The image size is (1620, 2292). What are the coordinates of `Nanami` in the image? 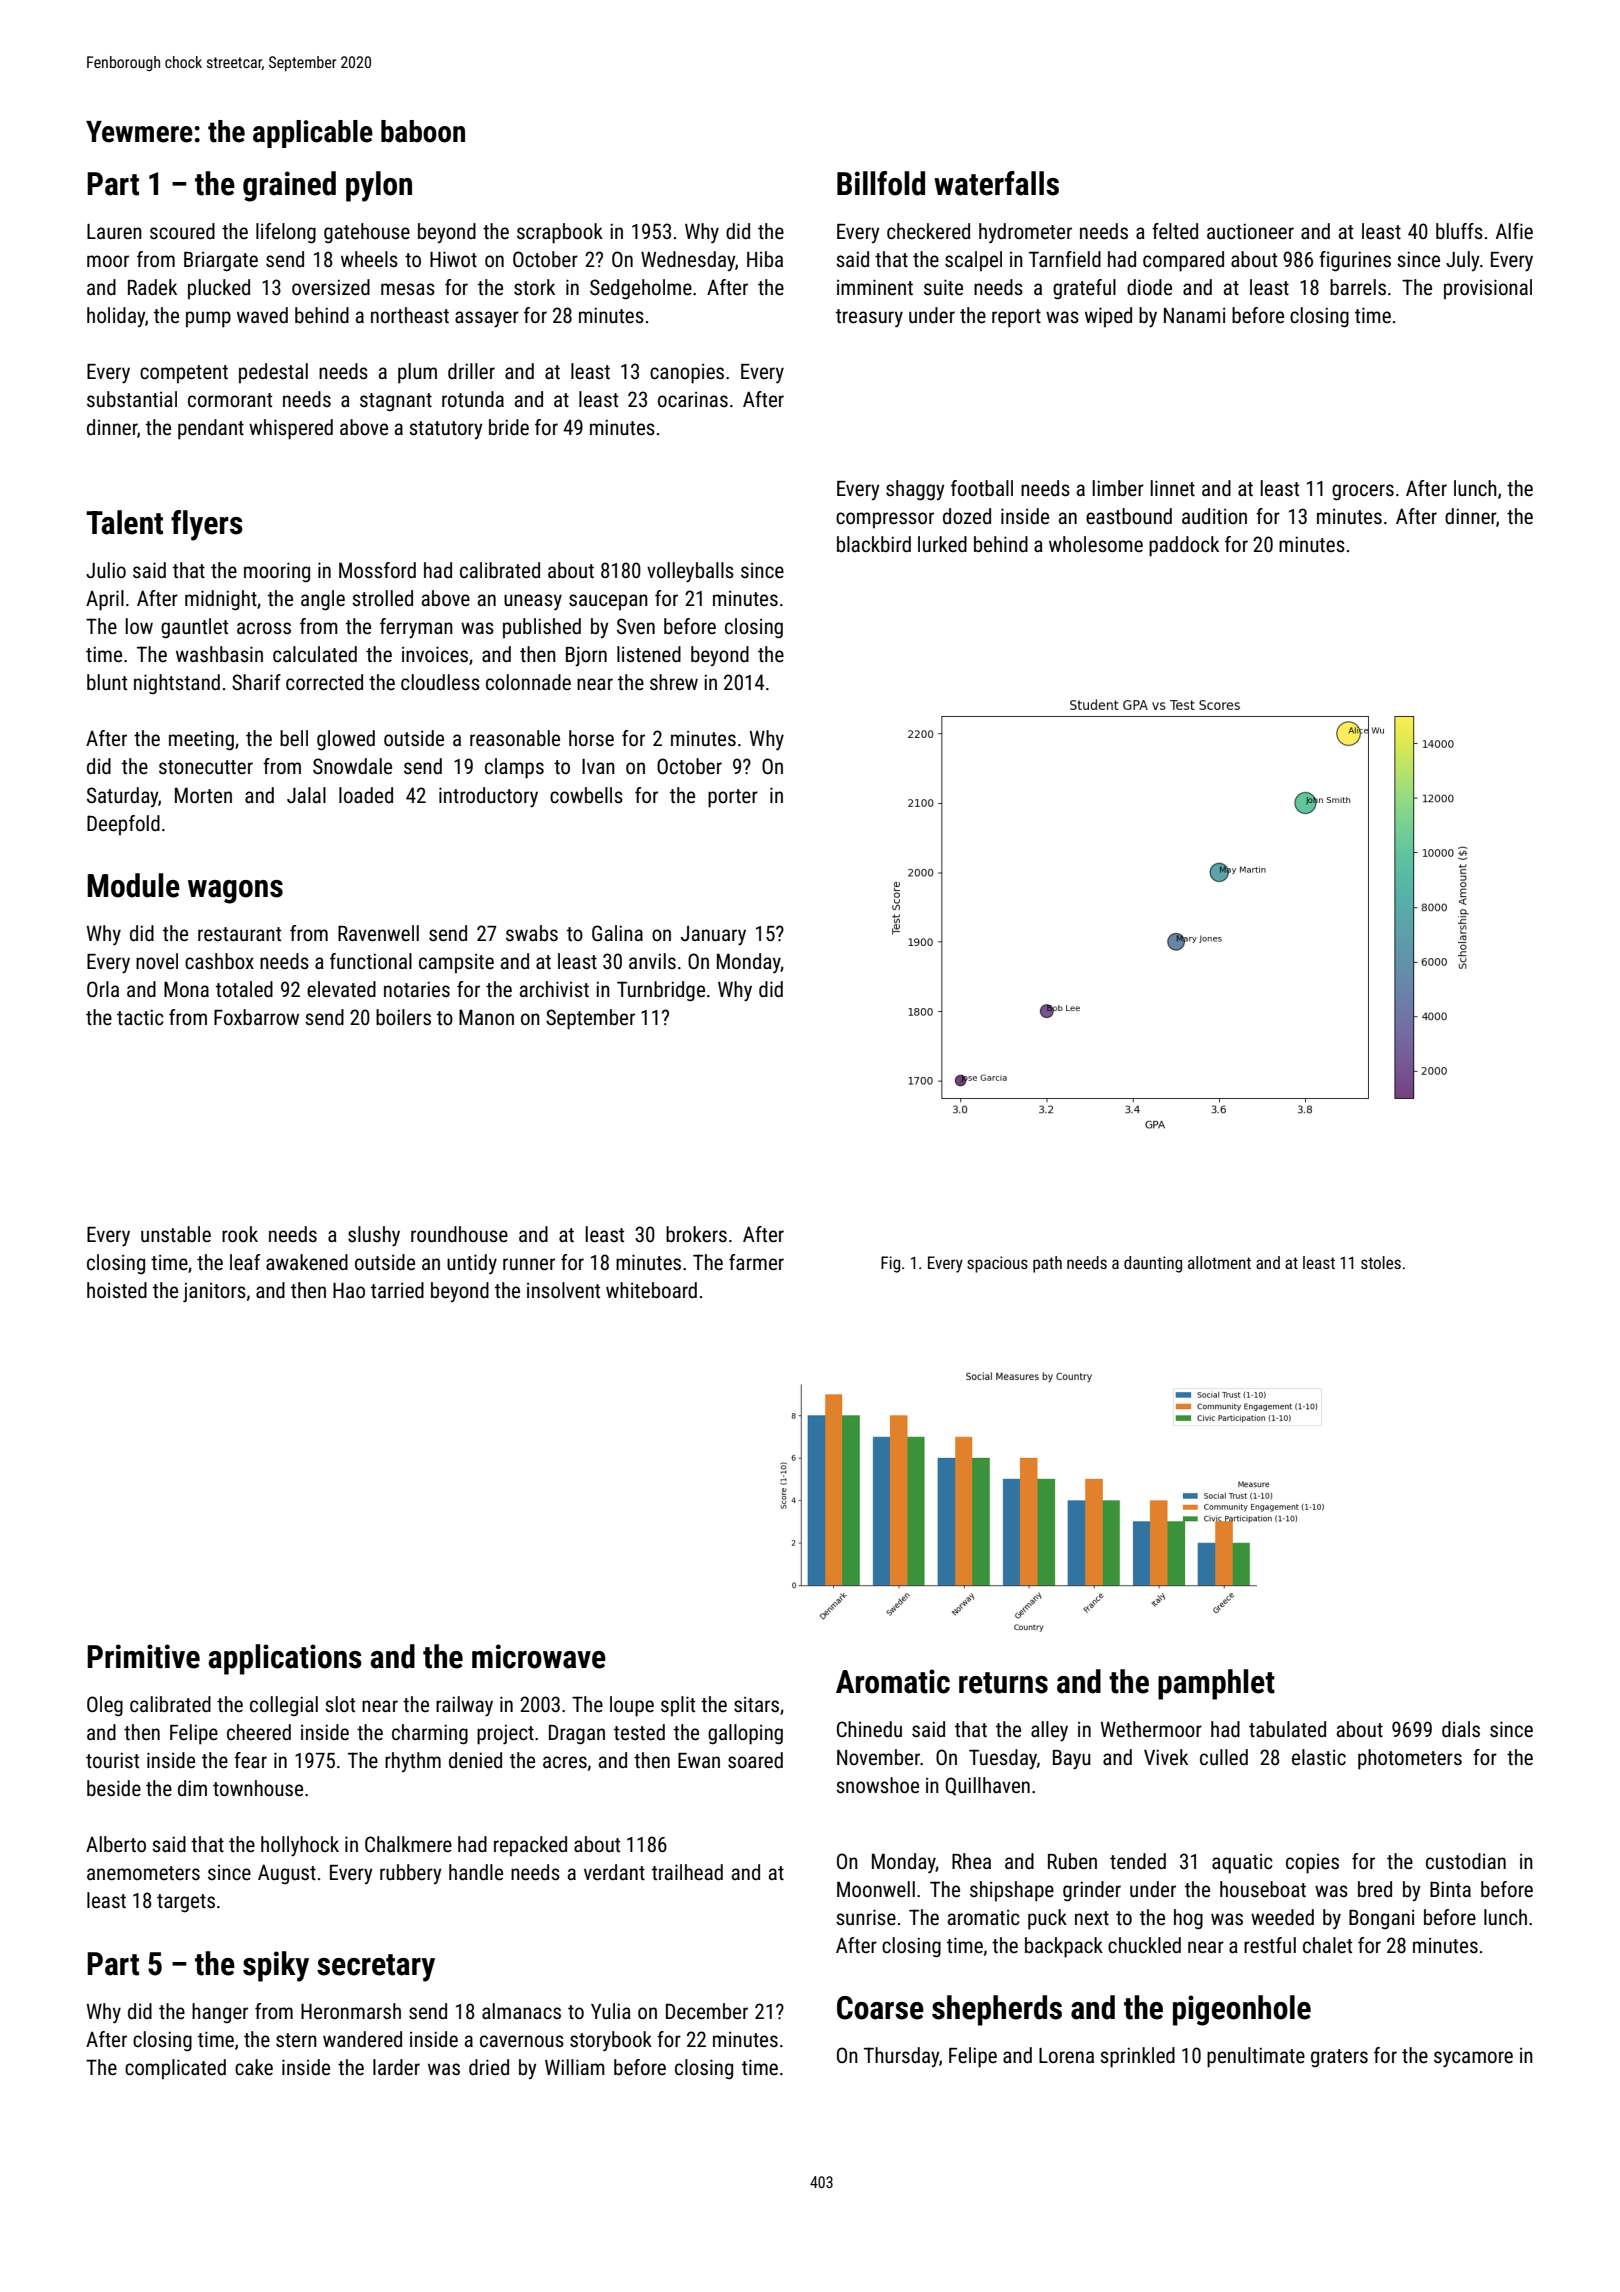 It's located at (1194, 315).
